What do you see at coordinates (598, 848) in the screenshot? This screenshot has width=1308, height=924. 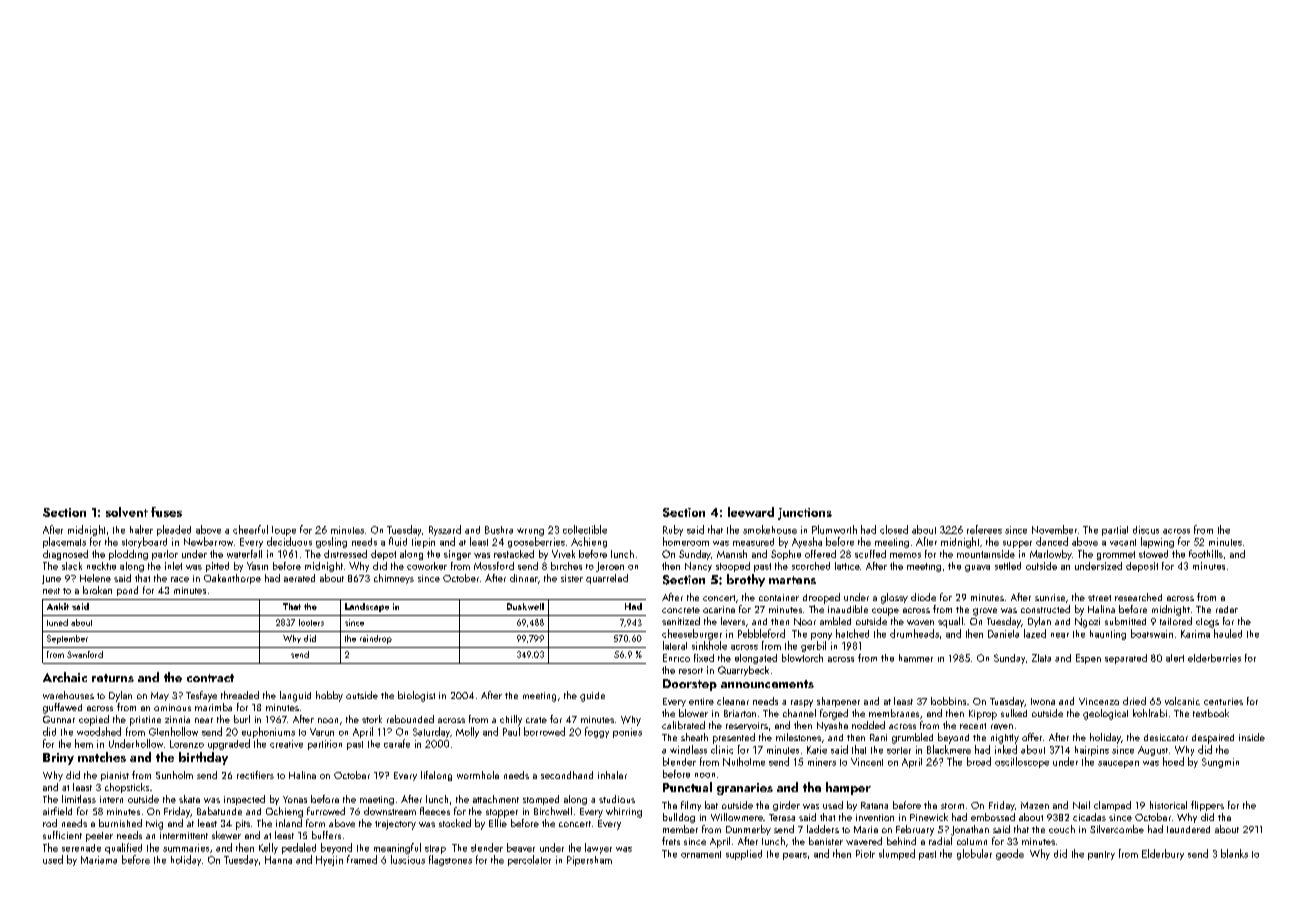 I see `lawyer` at bounding box center [598, 848].
